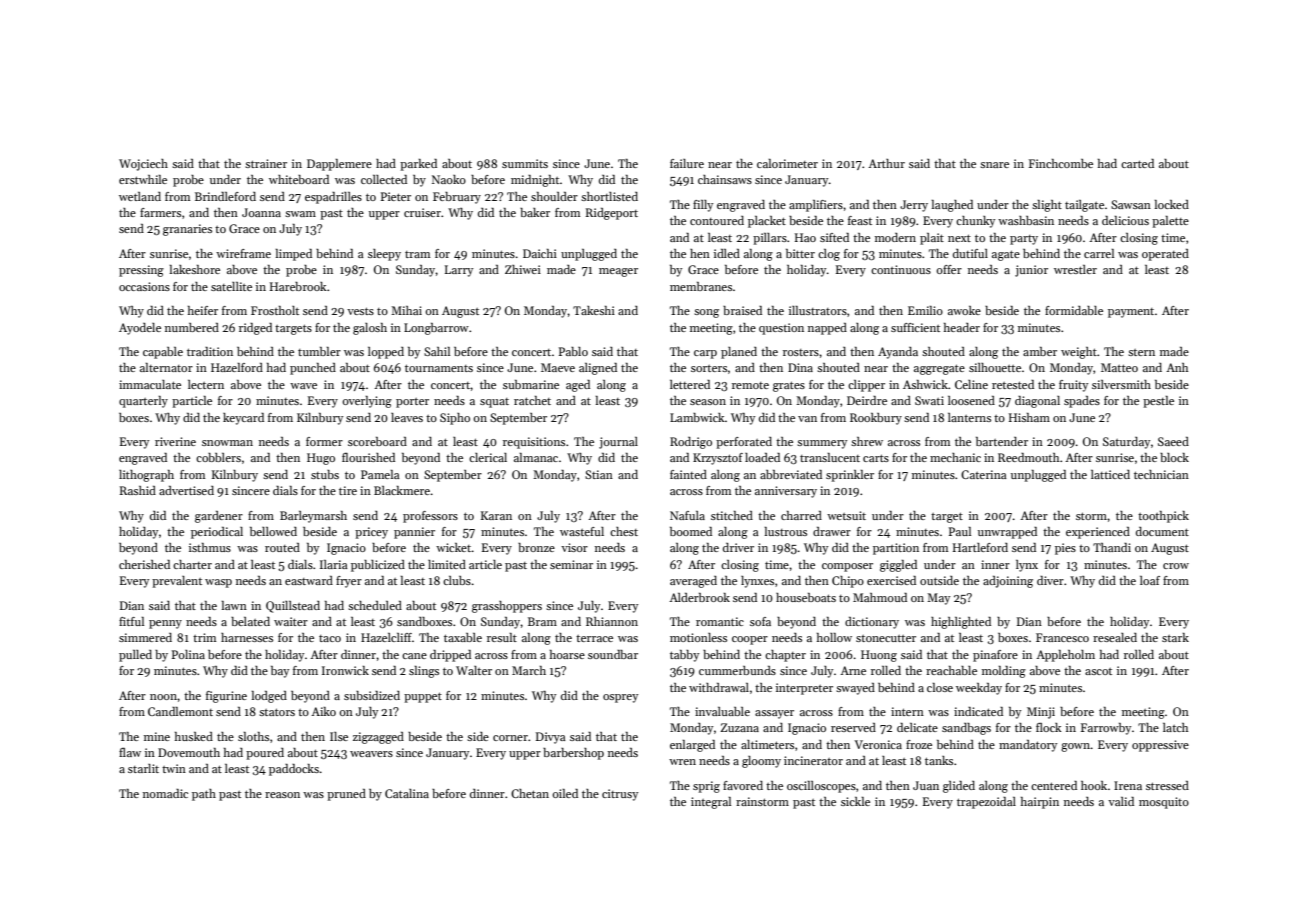 This screenshot has height=924, width=1308. I want to click on ratchet, so click(532, 400).
